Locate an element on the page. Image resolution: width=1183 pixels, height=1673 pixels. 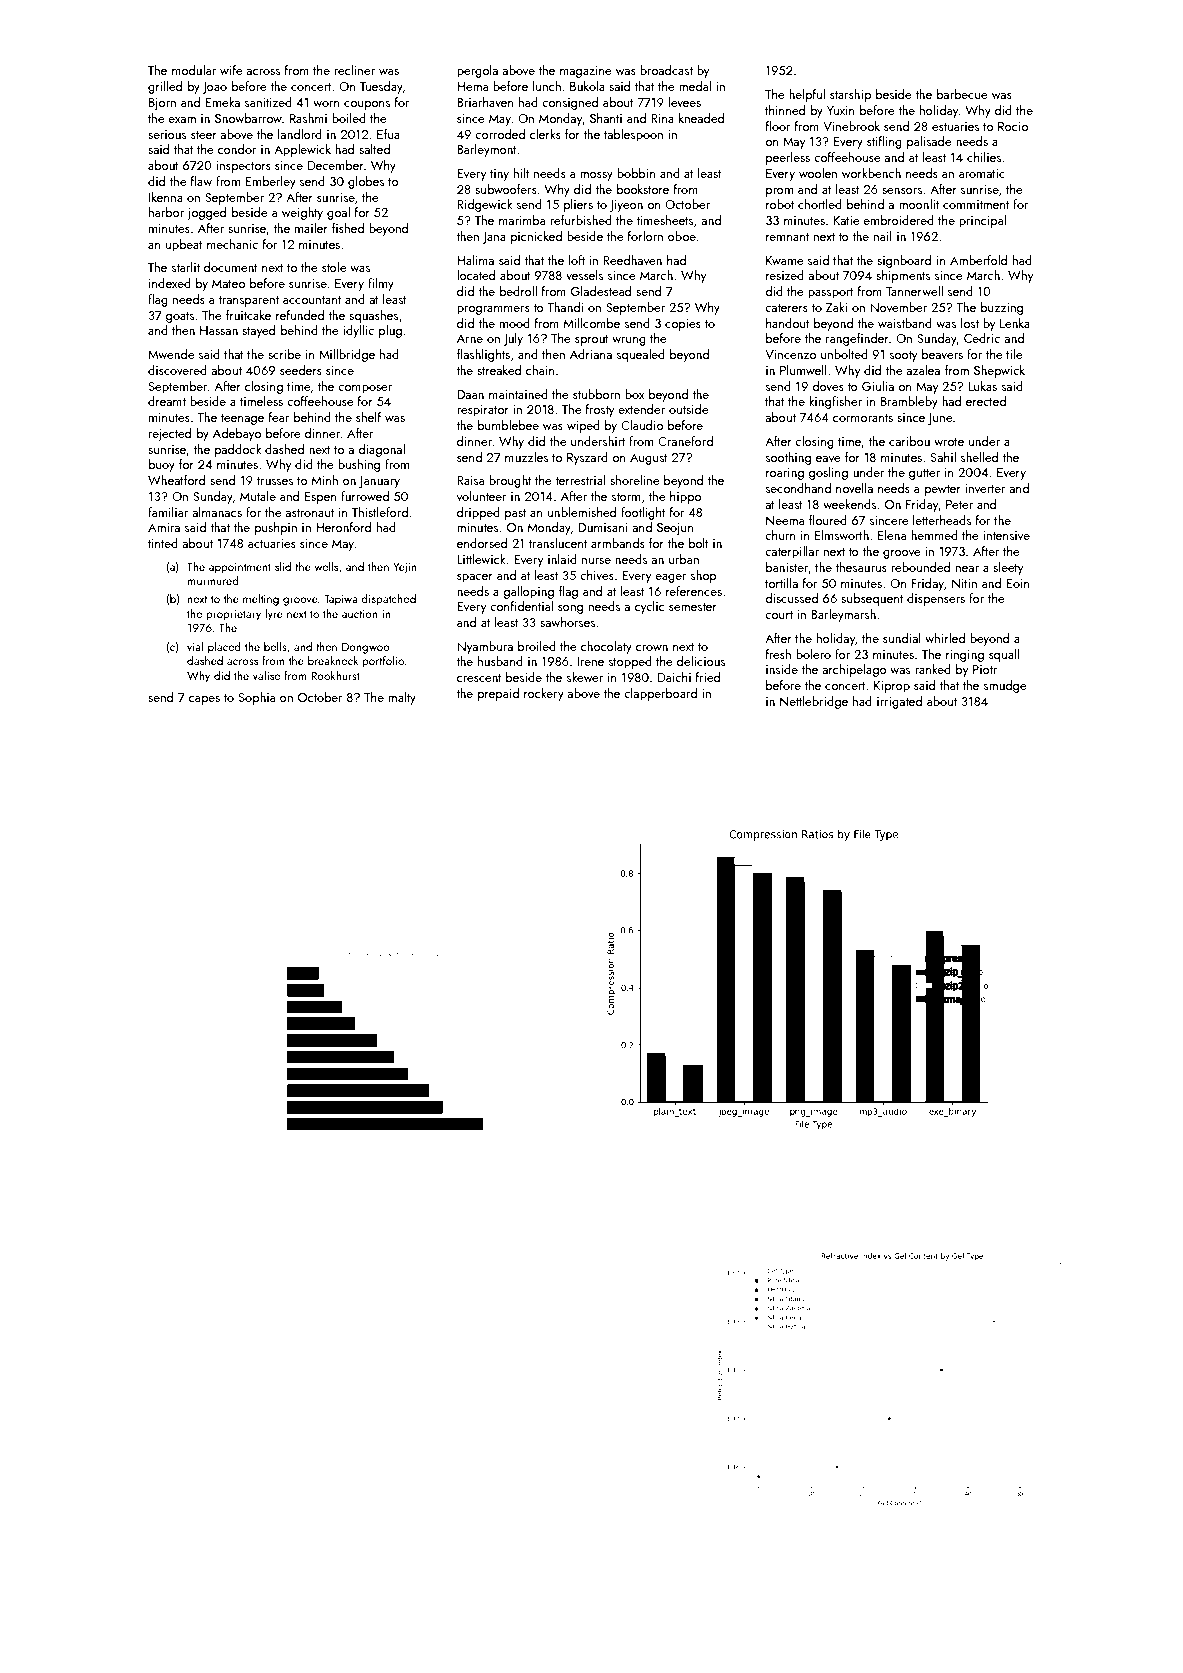
vessels is located at coordinates (584, 275).
